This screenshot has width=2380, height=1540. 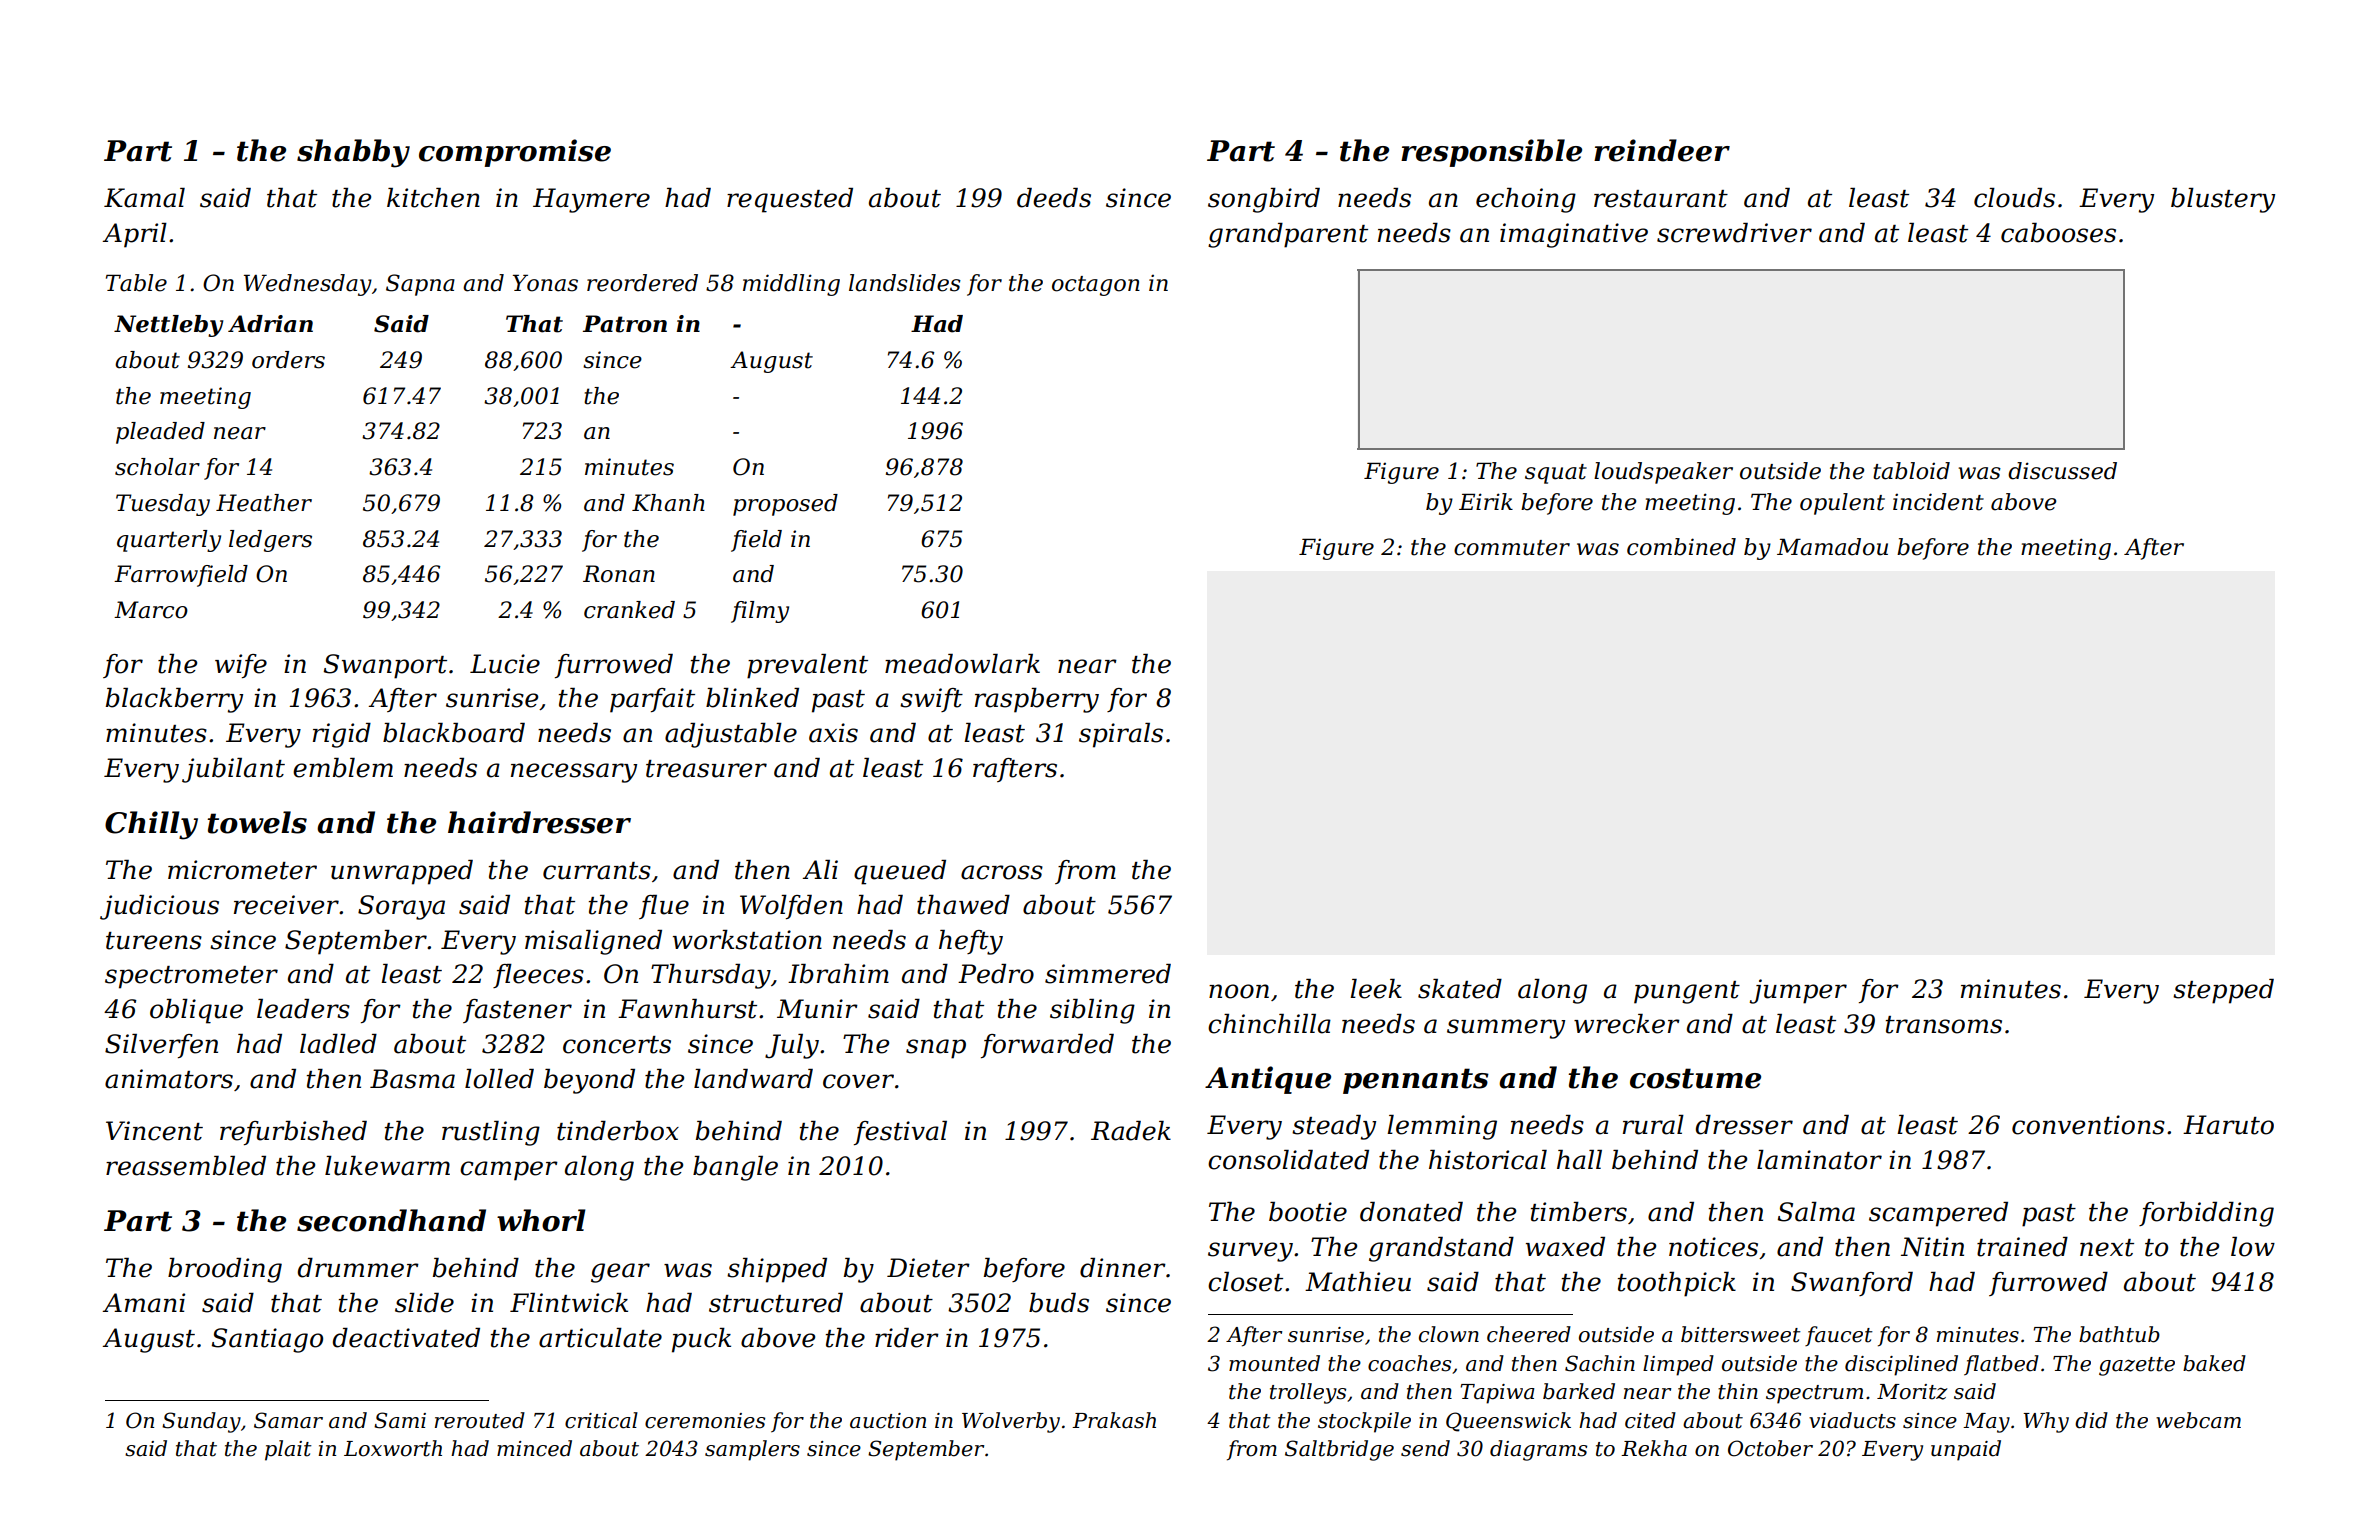 What do you see at coordinates (1096, 286) in the screenshot?
I see `octagon` at bounding box center [1096, 286].
